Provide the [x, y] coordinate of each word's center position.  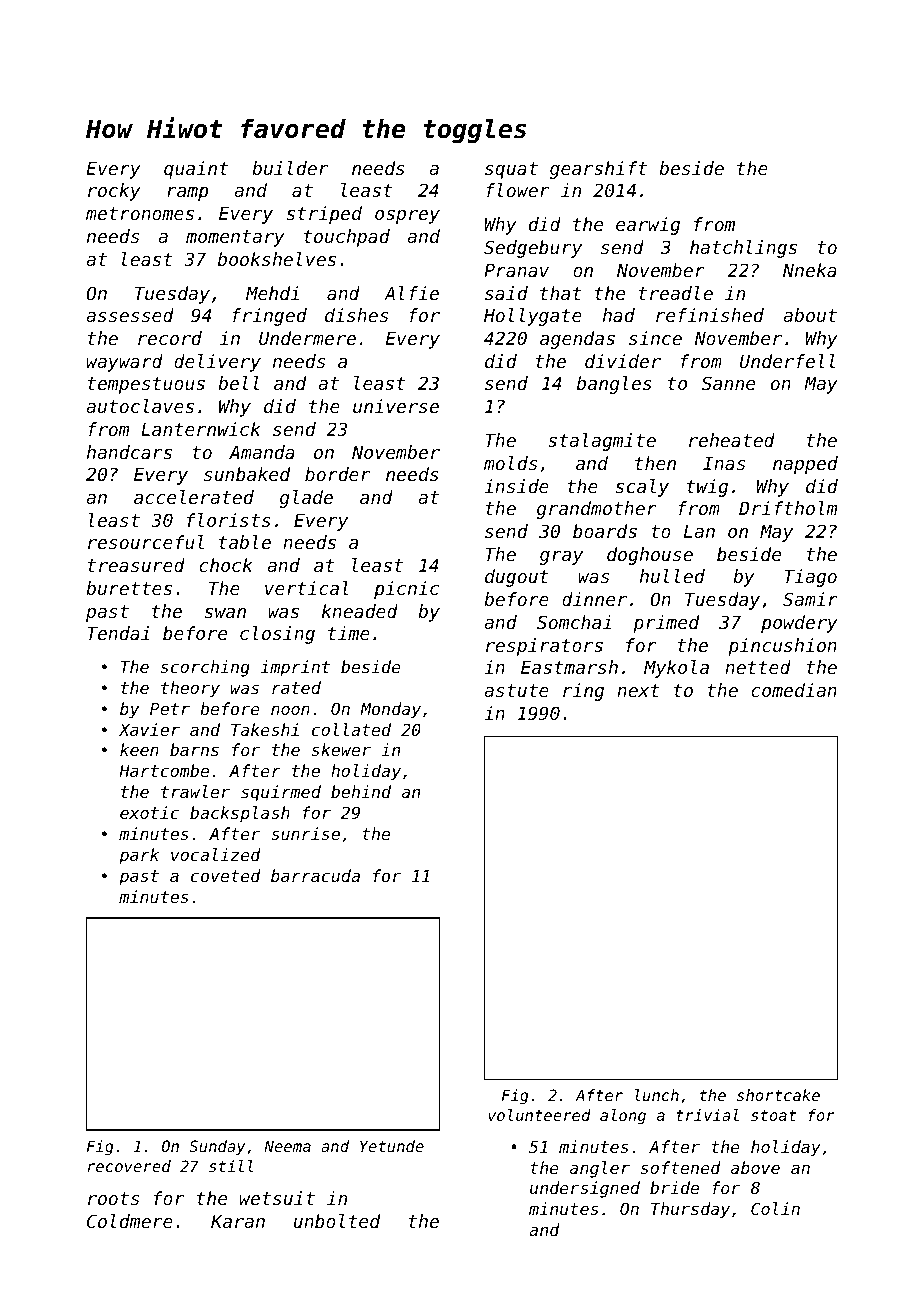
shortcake [778, 1095]
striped [324, 215]
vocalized [216, 854]
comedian [794, 690]
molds [510, 463]
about [810, 315]
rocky [114, 192]
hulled [672, 576]
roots [113, 1198]
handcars [129, 452]
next [638, 690]
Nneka [810, 270]
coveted [226, 875]
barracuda [315, 875]
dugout [517, 578]
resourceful [146, 542]
